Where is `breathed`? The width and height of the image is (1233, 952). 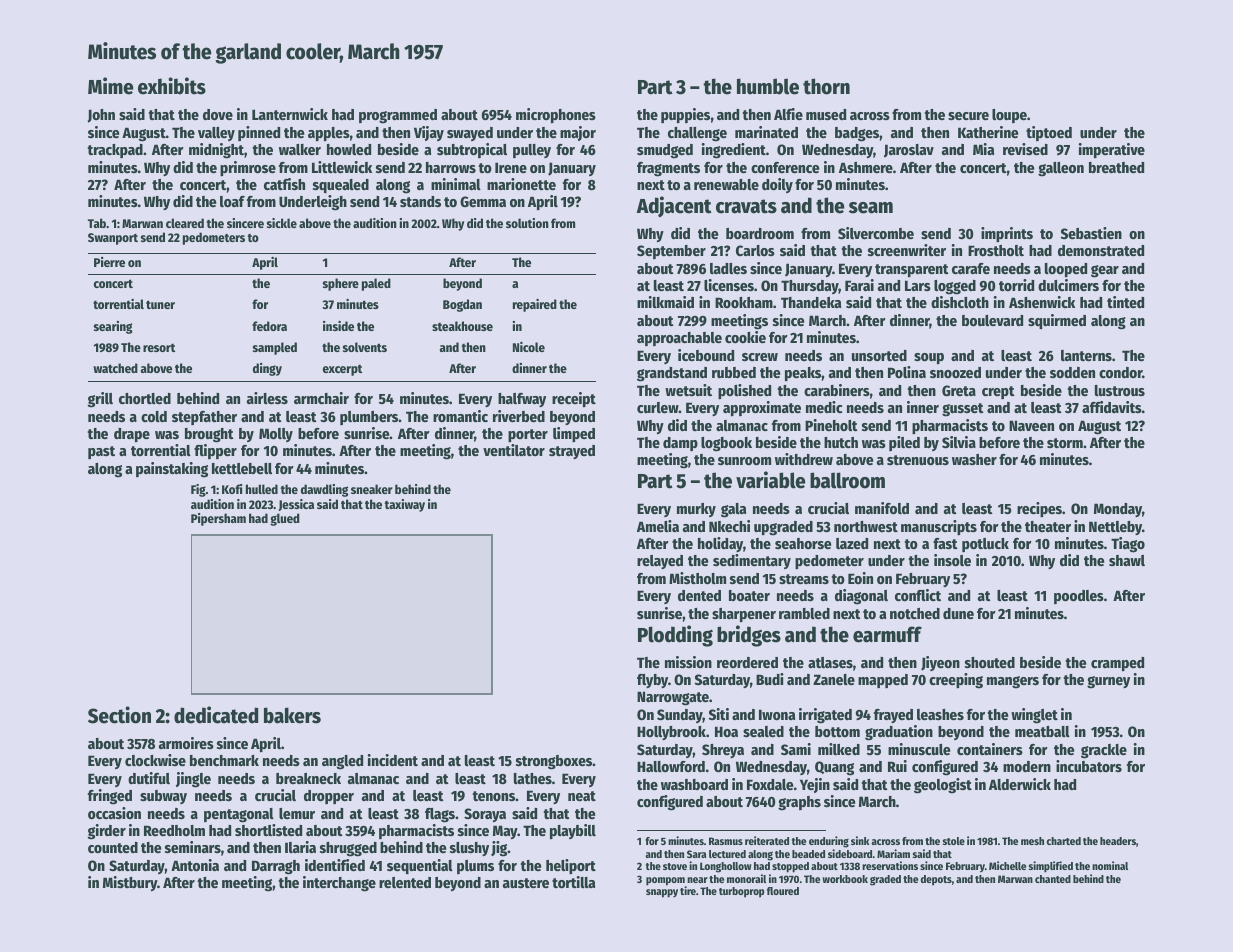
breathed is located at coordinates (1116, 167).
